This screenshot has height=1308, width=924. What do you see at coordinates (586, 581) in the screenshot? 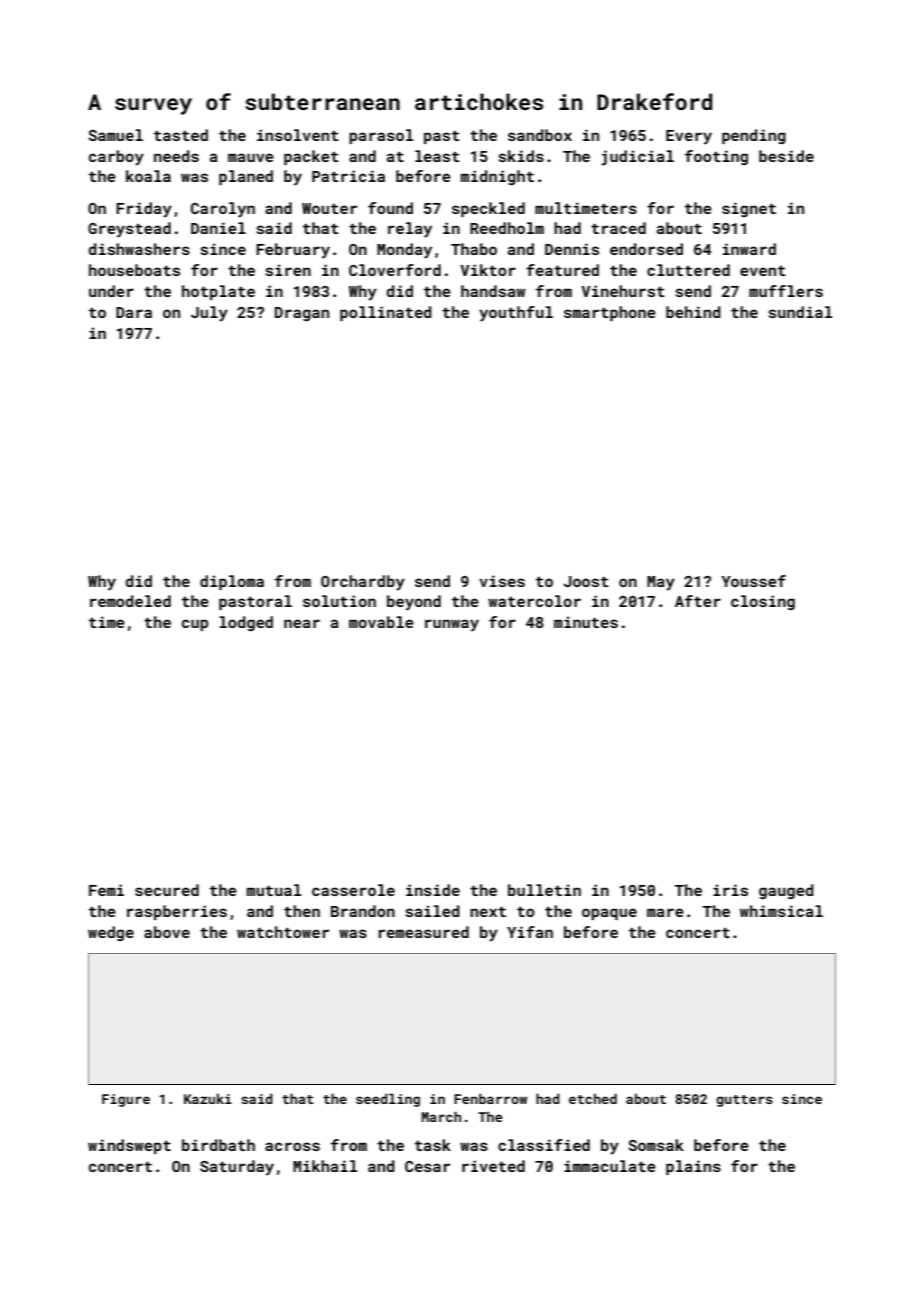
I see `Joost` at bounding box center [586, 581].
